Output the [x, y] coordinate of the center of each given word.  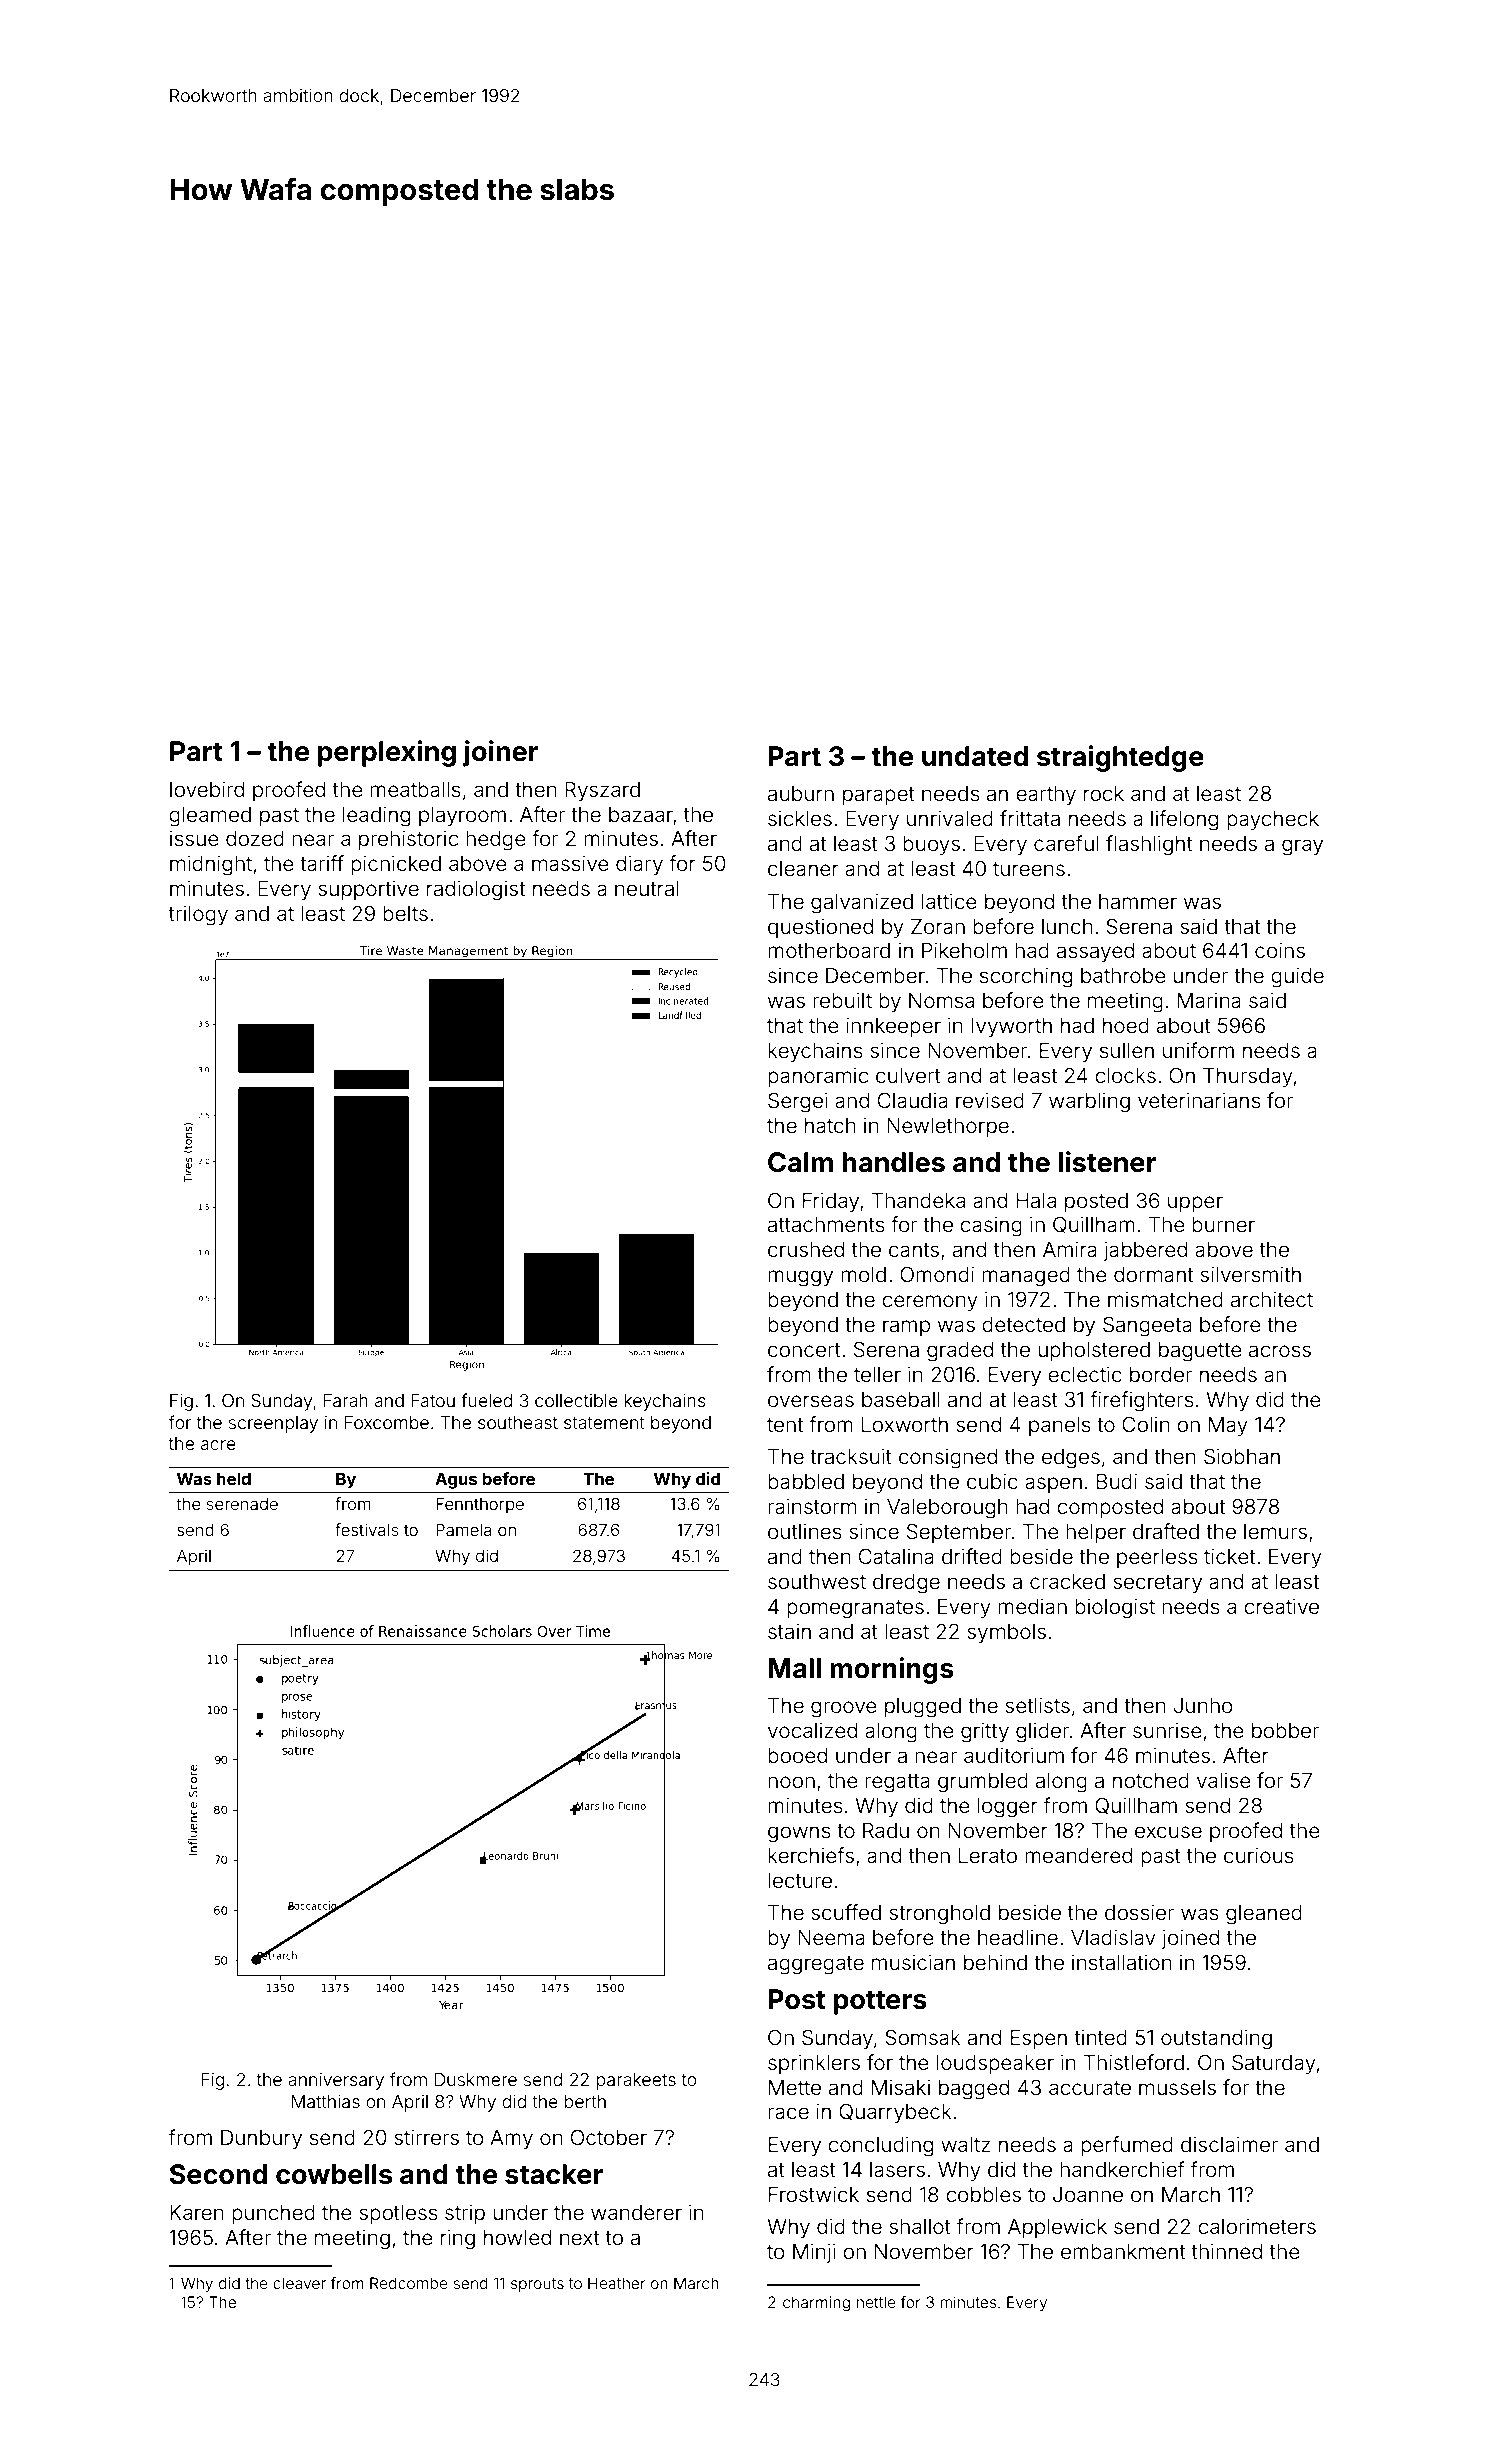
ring [458, 2239]
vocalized [812, 1731]
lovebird [207, 789]
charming [816, 2304]
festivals [367, 1529]
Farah [346, 1400]
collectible [576, 1400]
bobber [1285, 1731]
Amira [1070, 1249]
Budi [1117, 1481]
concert [804, 1350]
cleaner [803, 869]
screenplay [273, 1424]
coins [1280, 950]
